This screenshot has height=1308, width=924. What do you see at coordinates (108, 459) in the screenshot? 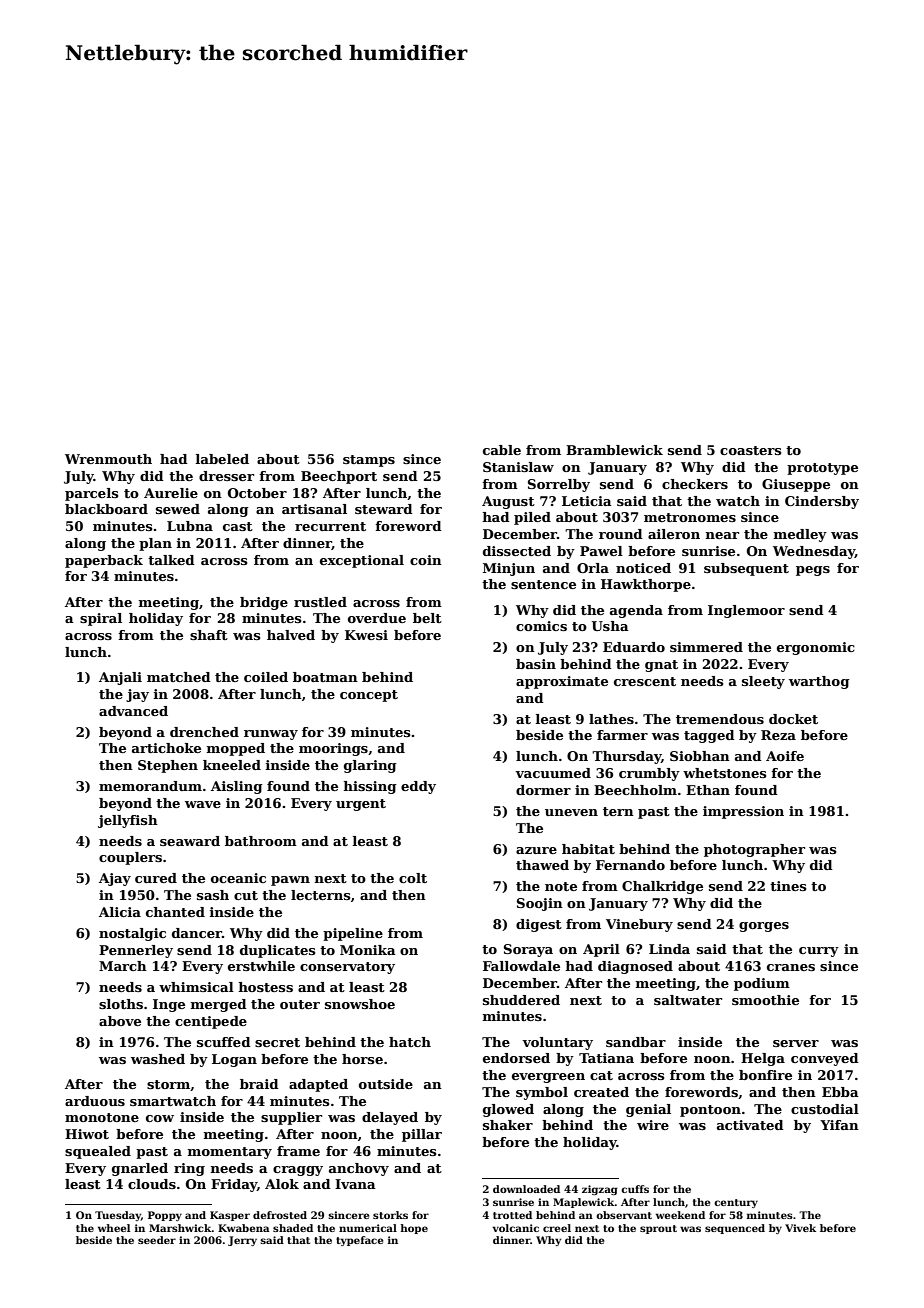
I see `Wrenmouth` at bounding box center [108, 459].
